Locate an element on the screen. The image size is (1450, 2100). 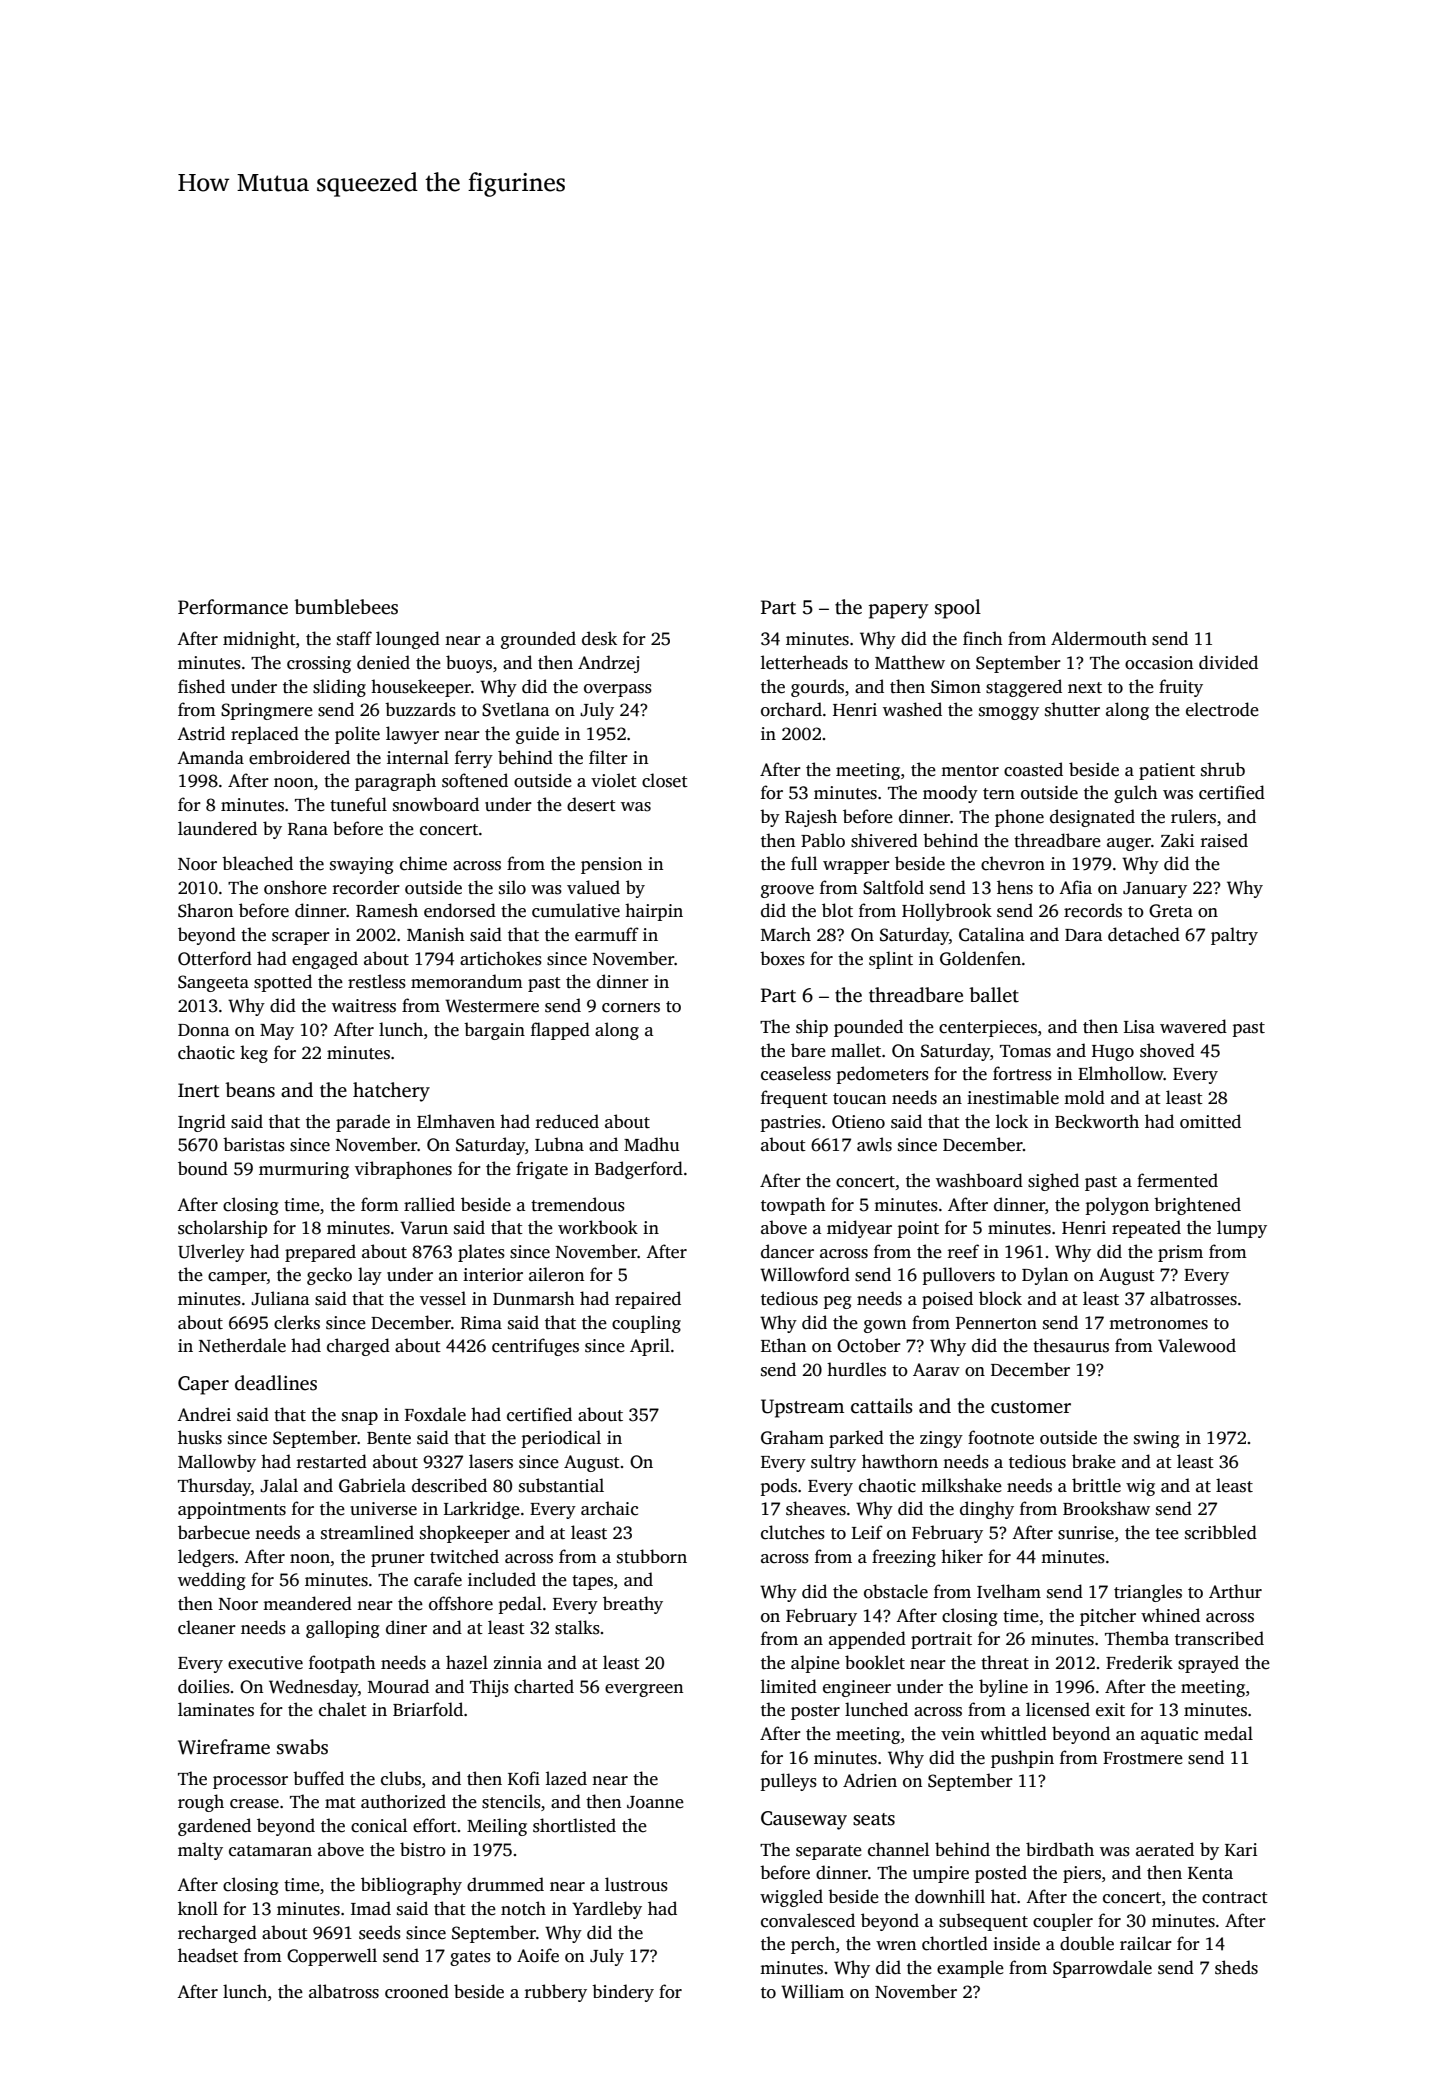
spool is located at coordinates (958, 609).
